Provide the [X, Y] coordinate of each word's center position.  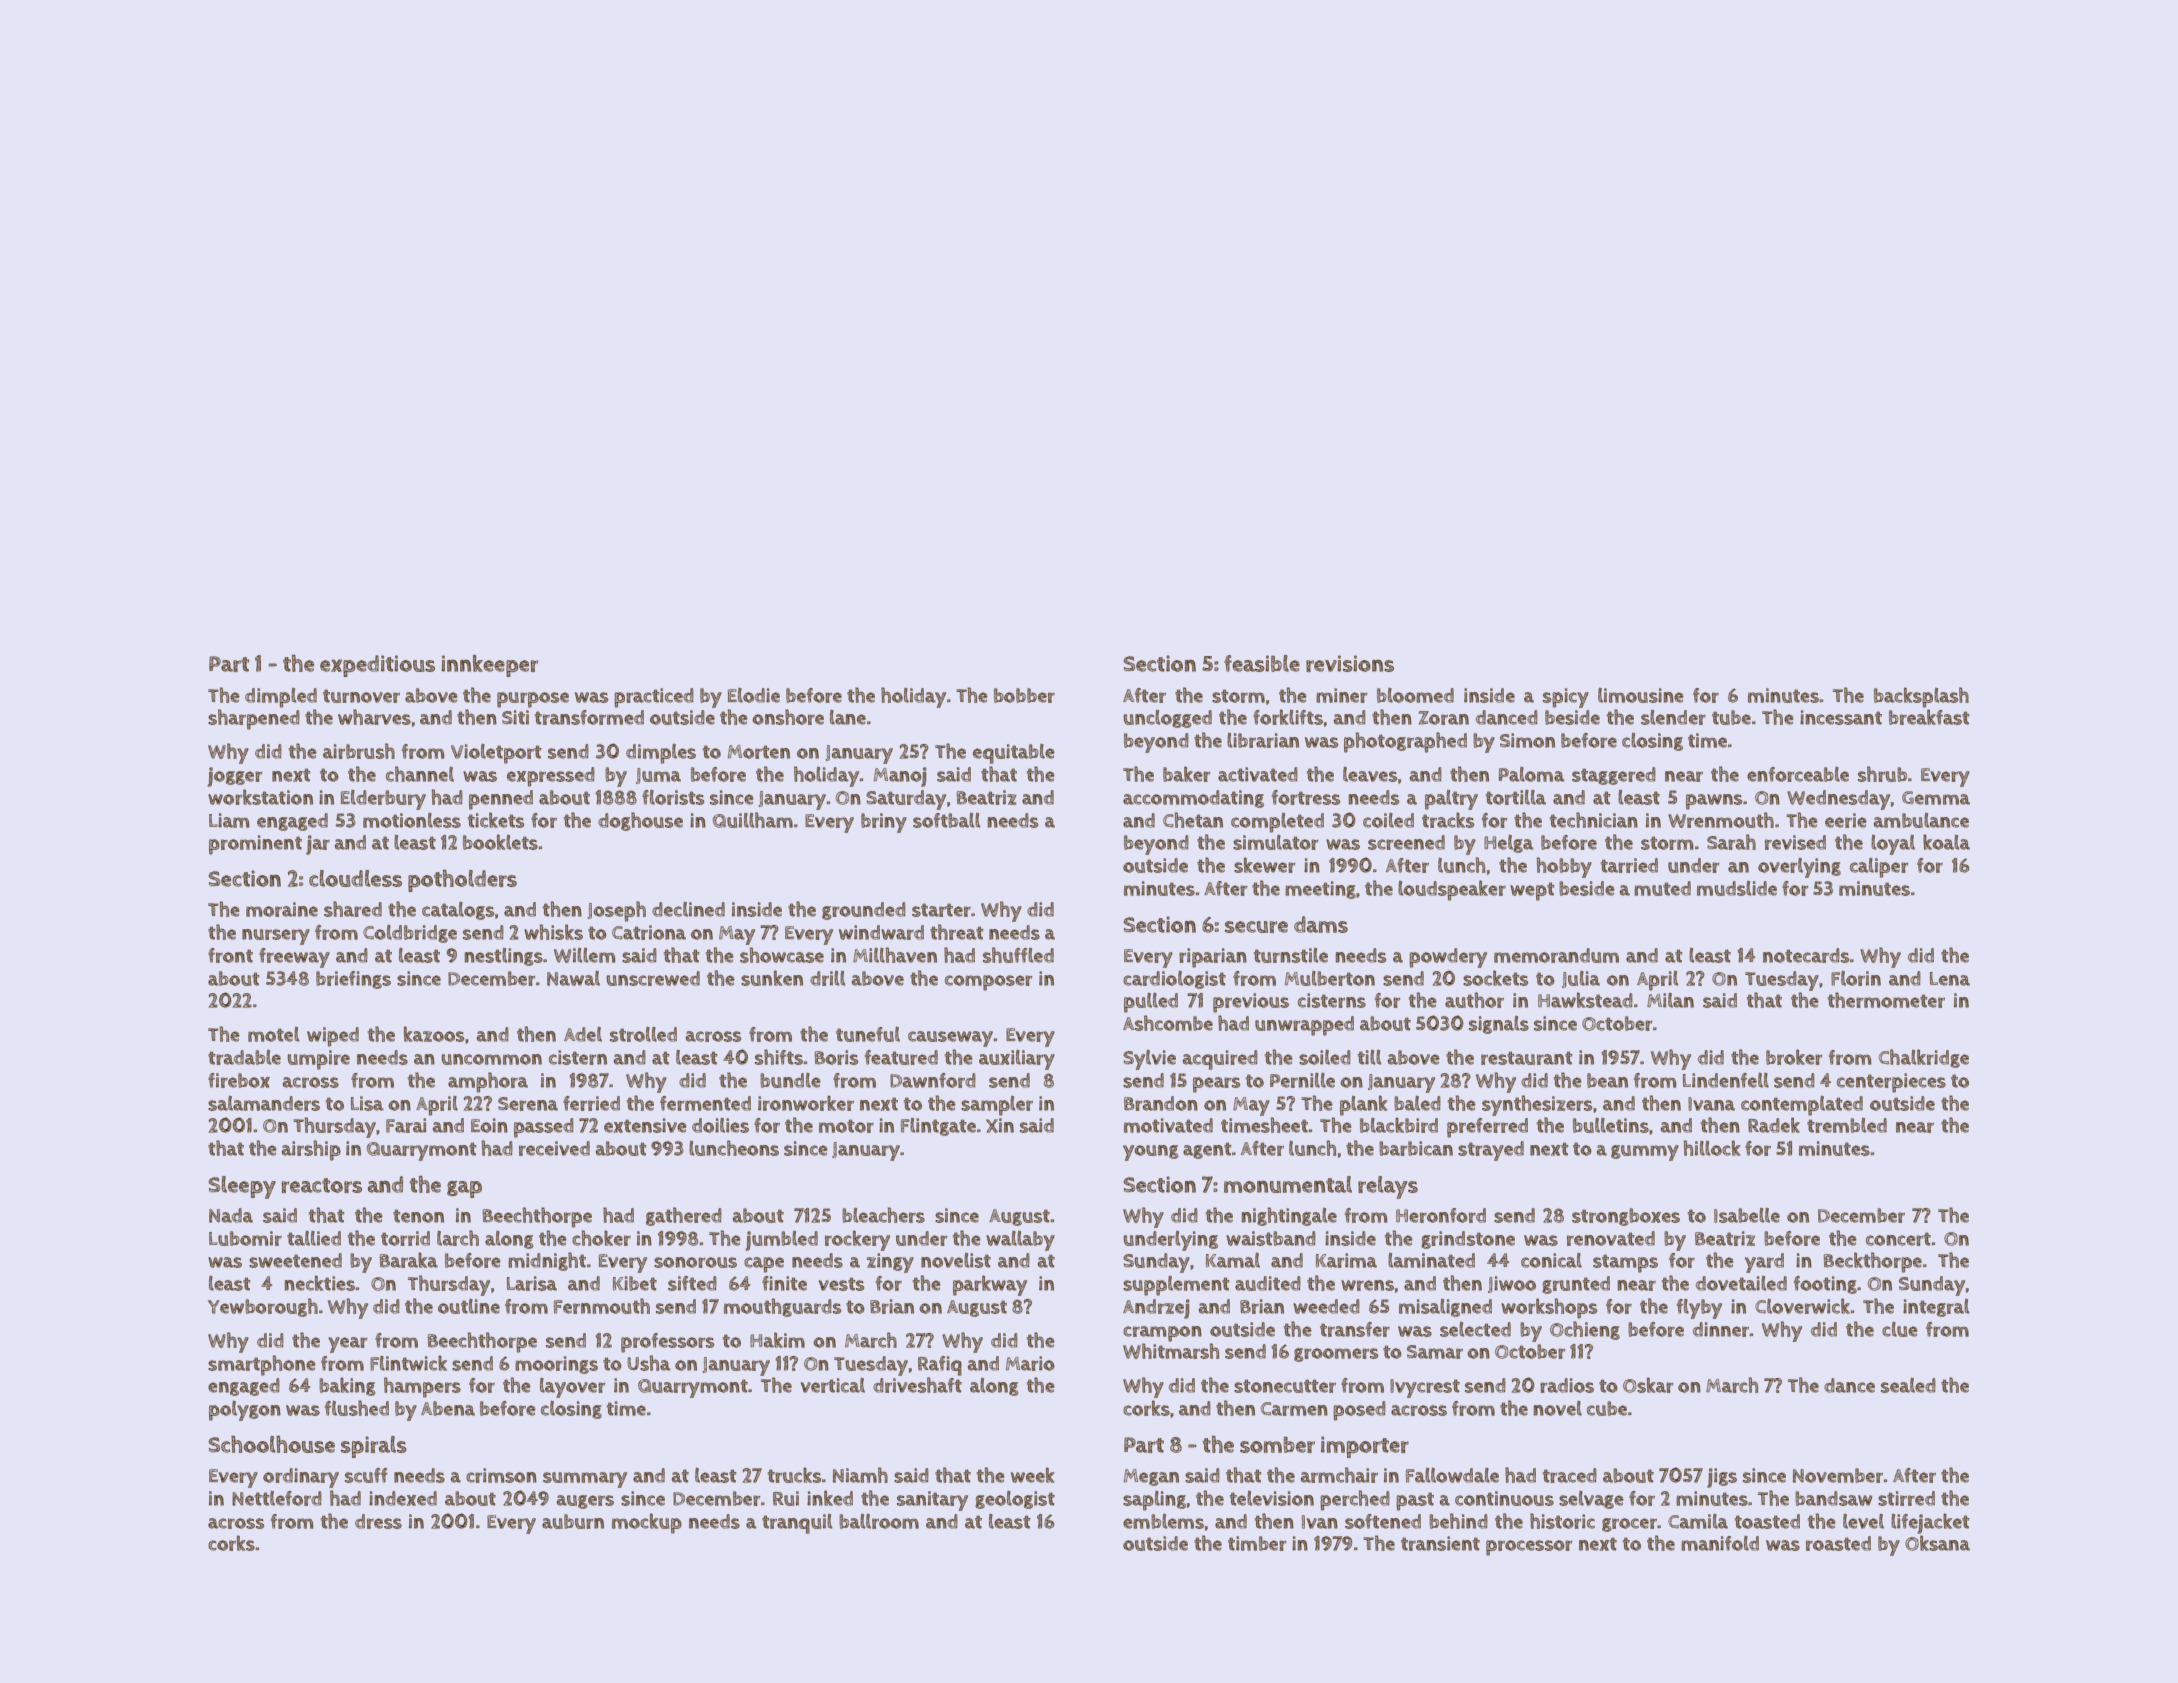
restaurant [1526, 1058]
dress [378, 1521]
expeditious [377, 666]
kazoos [434, 1034]
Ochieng [1585, 1330]
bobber [1024, 695]
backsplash [1921, 697]
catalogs [458, 911]
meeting [1320, 890]
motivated [1168, 1125]
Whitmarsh [1171, 1351]
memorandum [1556, 955]
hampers [422, 1387]
